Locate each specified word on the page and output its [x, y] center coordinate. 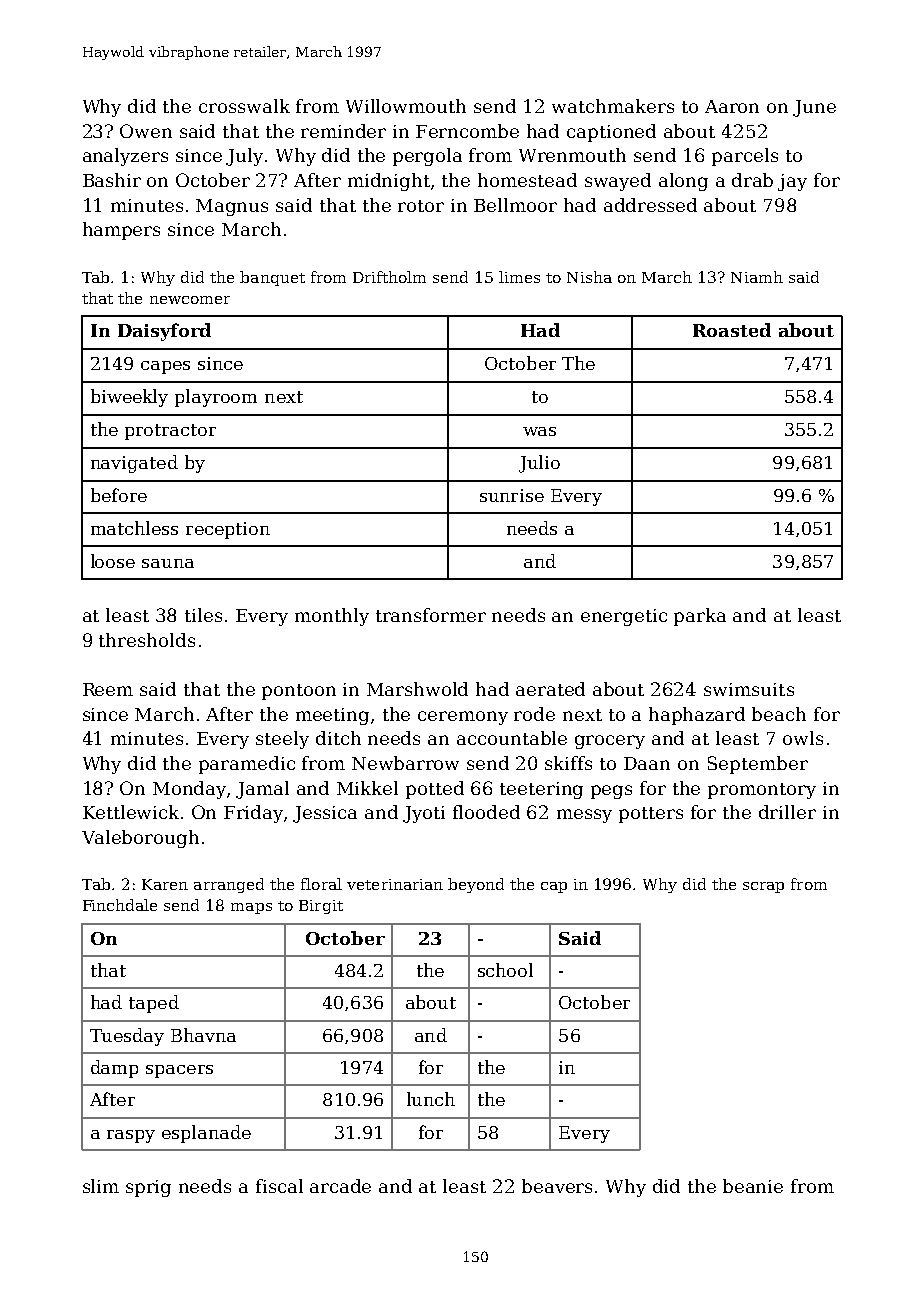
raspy [131, 1136]
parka [700, 617]
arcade [340, 1186]
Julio [539, 464]
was [539, 431]
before [119, 495]
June [814, 108]
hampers [121, 231]
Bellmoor [515, 205]
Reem [108, 689]
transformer [431, 615]
